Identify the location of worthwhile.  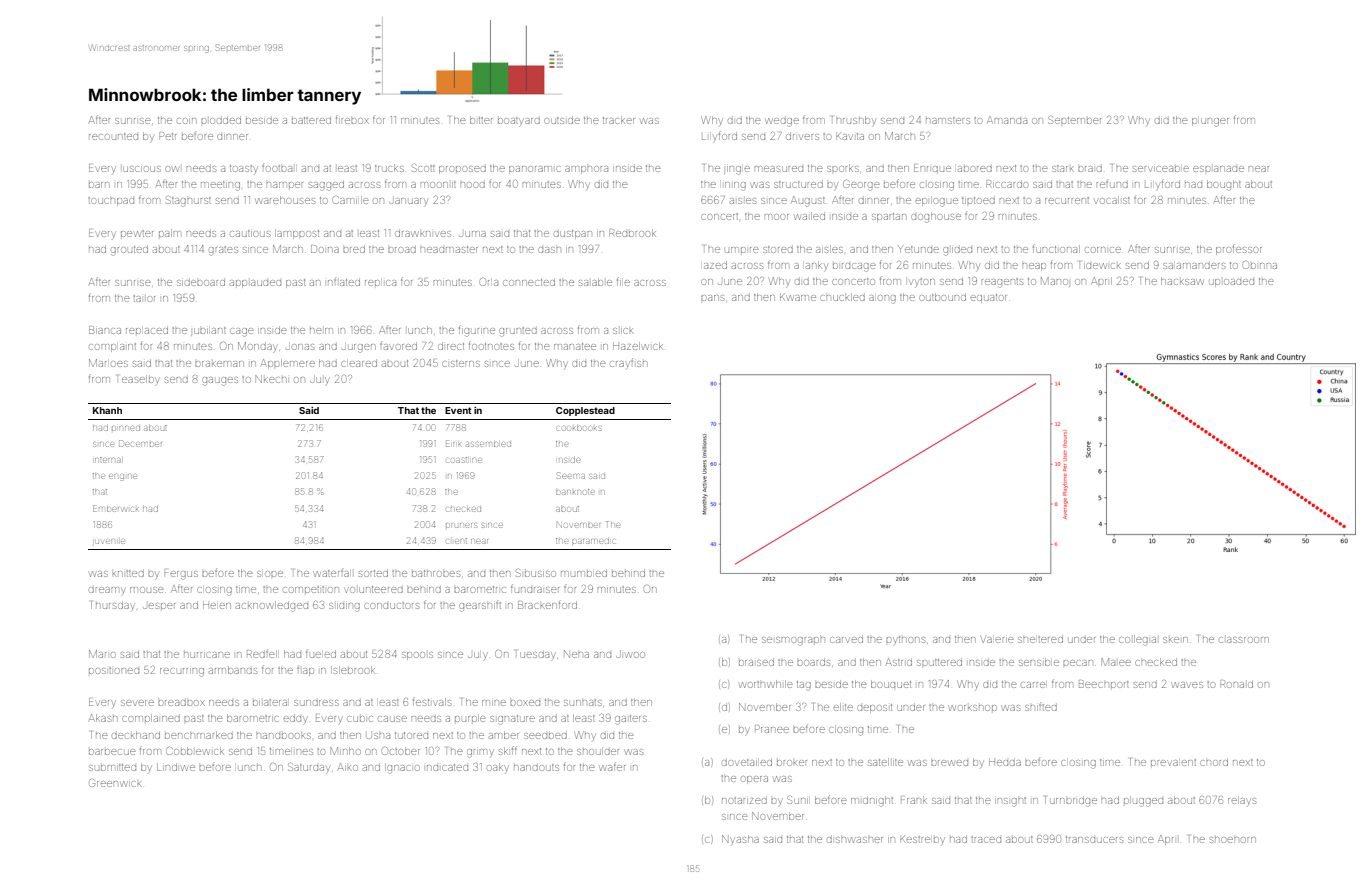
(766, 684).
